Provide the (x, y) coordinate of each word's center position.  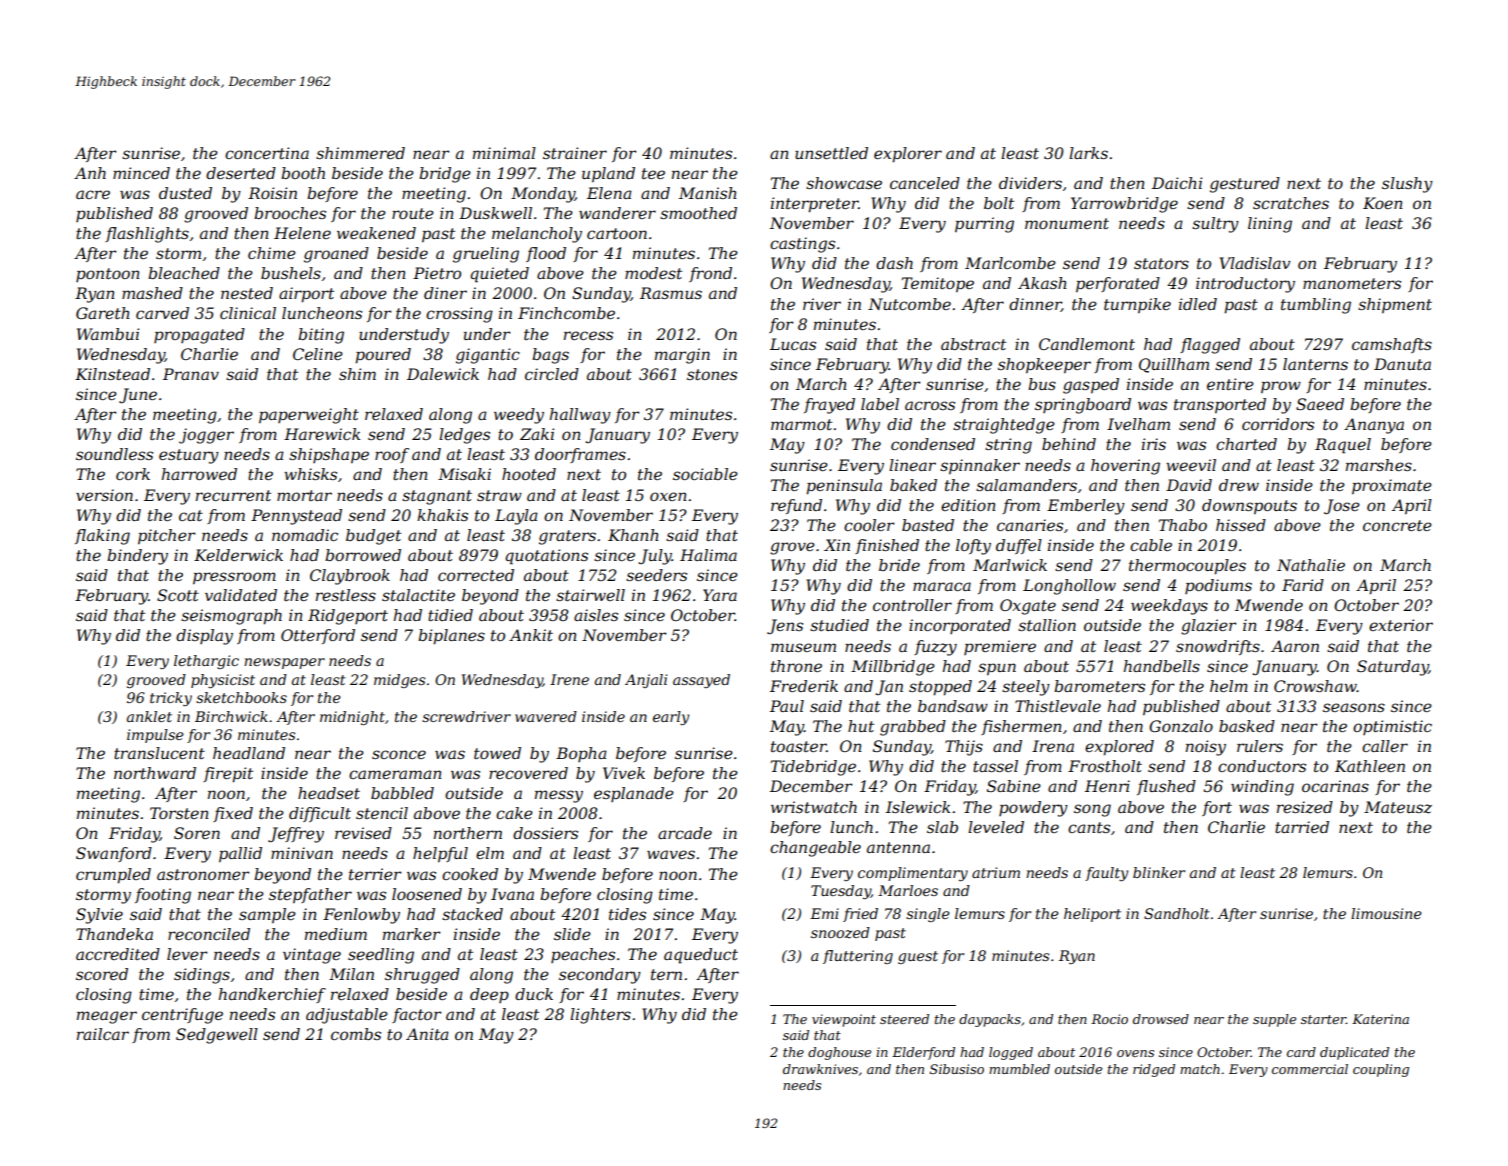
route (413, 213)
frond (710, 274)
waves (671, 854)
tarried (1302, 827)
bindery (137, 557)
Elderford (923, 1053)
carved (162, 313)
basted (928, 525)
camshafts (1392, 345)
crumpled (113, 876)
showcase (844, 183)
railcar (103, 1034)
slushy (1407, 185)
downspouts (1249, 507)
